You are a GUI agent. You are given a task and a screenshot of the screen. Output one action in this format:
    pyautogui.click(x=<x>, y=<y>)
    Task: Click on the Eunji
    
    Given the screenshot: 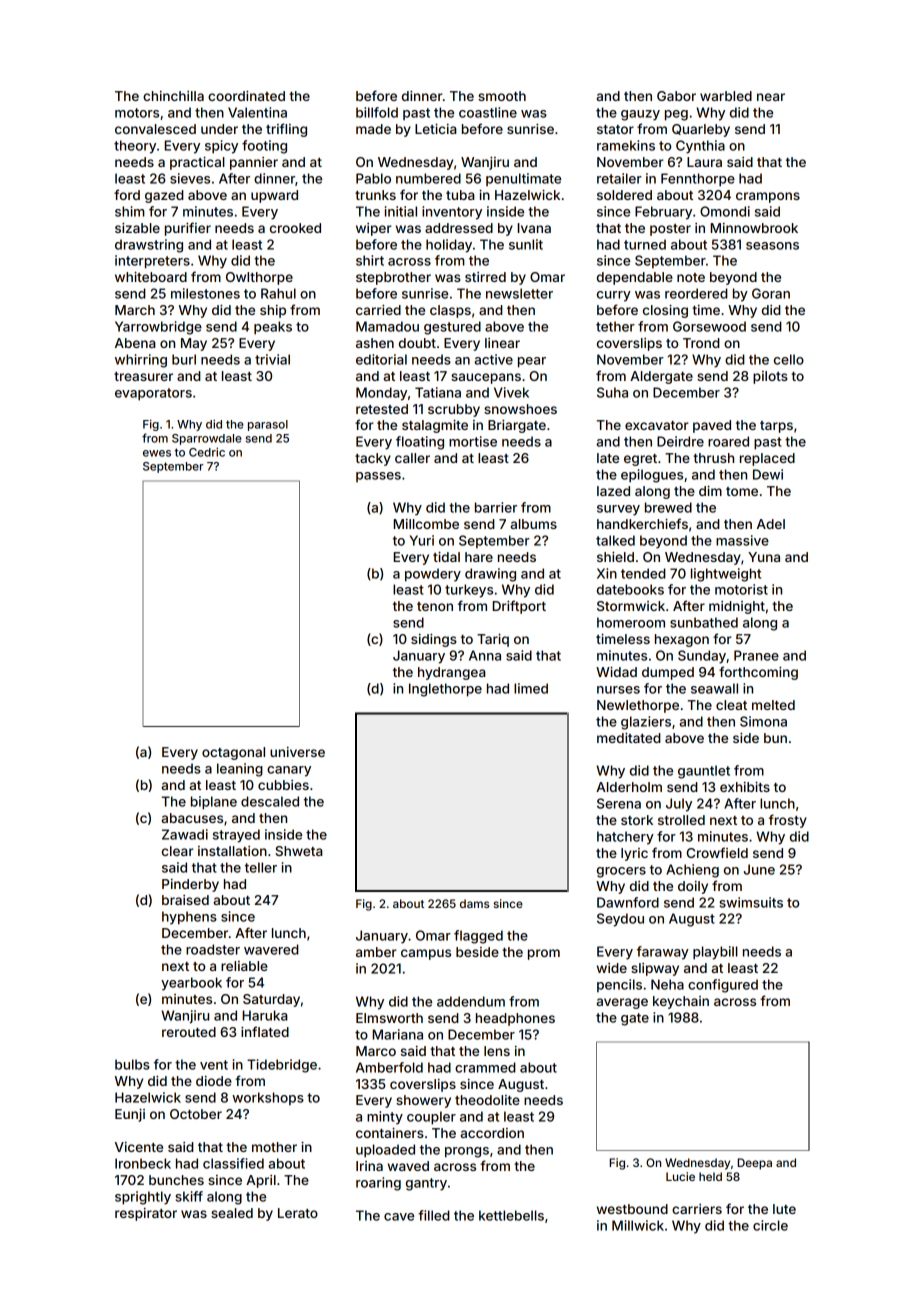 What is the action you would take?
    pyautogui.click(x=130, y=1115)
